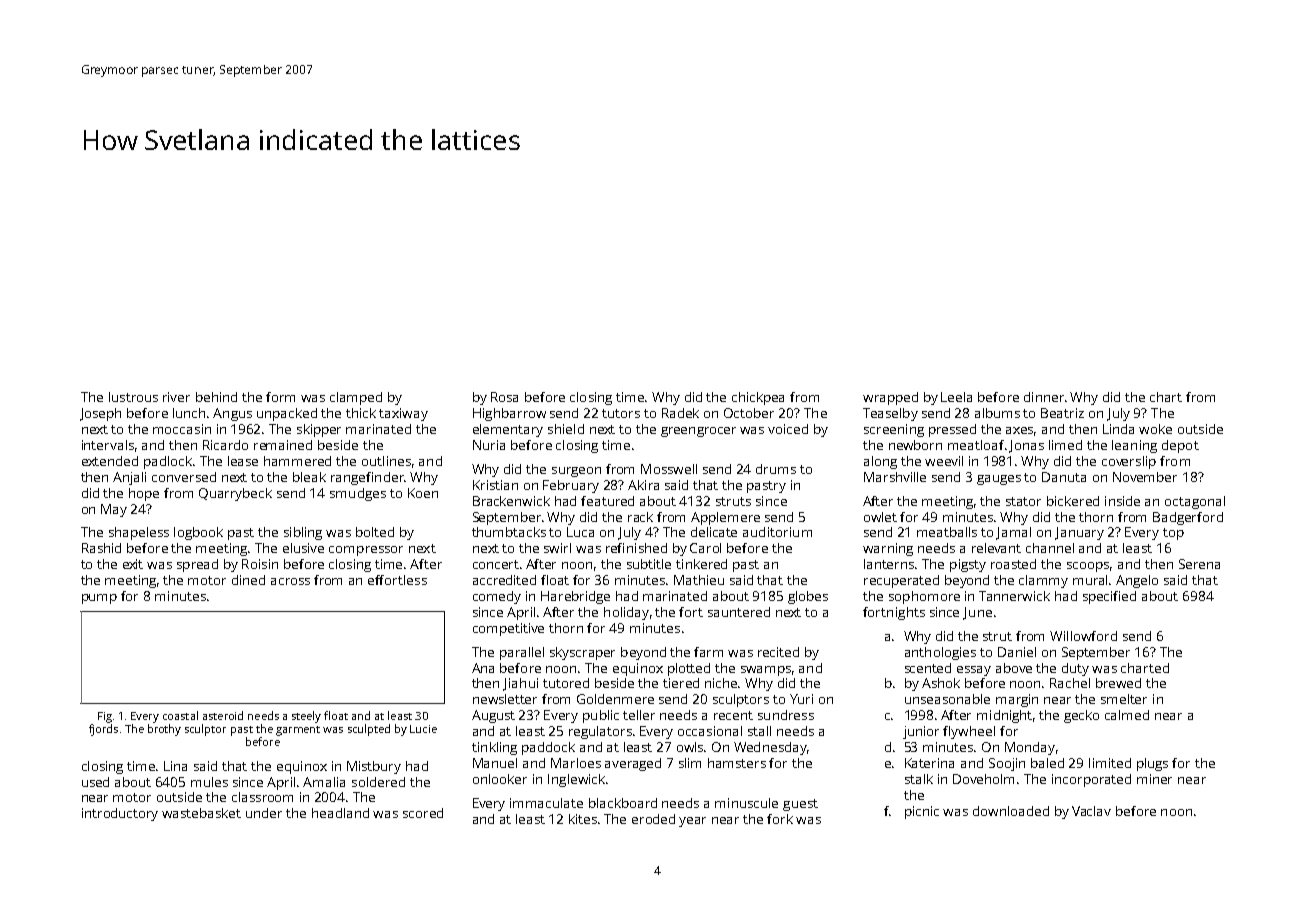 Image resolution: width=1308 pixels, height=924 pixels. Describe the element at coordinates (1064, 477) in the page. I see `Danuta` at that location.
